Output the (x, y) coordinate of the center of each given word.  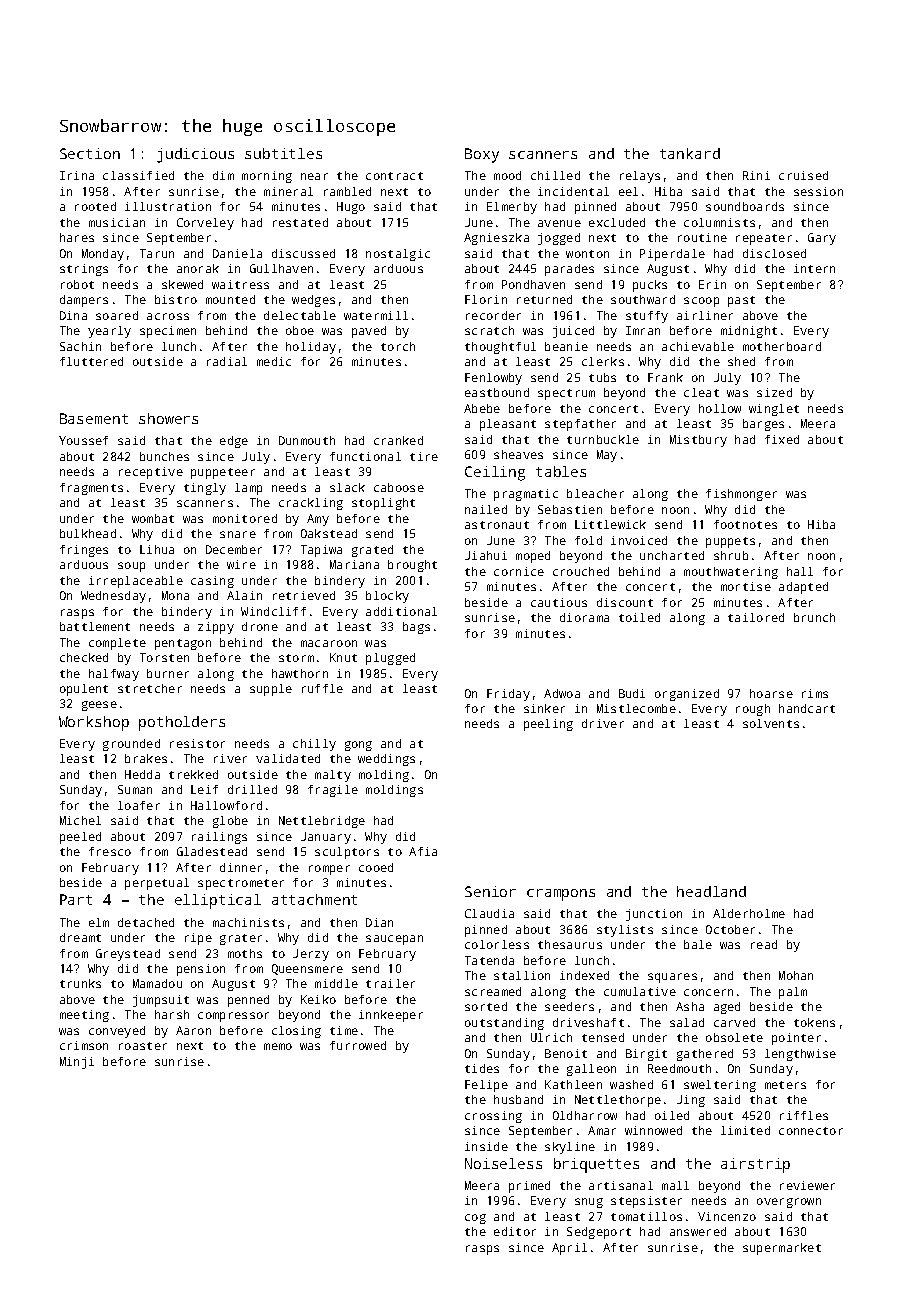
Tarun (157, 253)
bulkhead (88, 533)
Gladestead (212, 851)
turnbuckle (603, 439)
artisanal (621, 1185)
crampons (561, 895)
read (764, 944)
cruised (803, 175)
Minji (77, 1063)
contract (394, 176)
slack (347, 487)
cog (475, 1219)
